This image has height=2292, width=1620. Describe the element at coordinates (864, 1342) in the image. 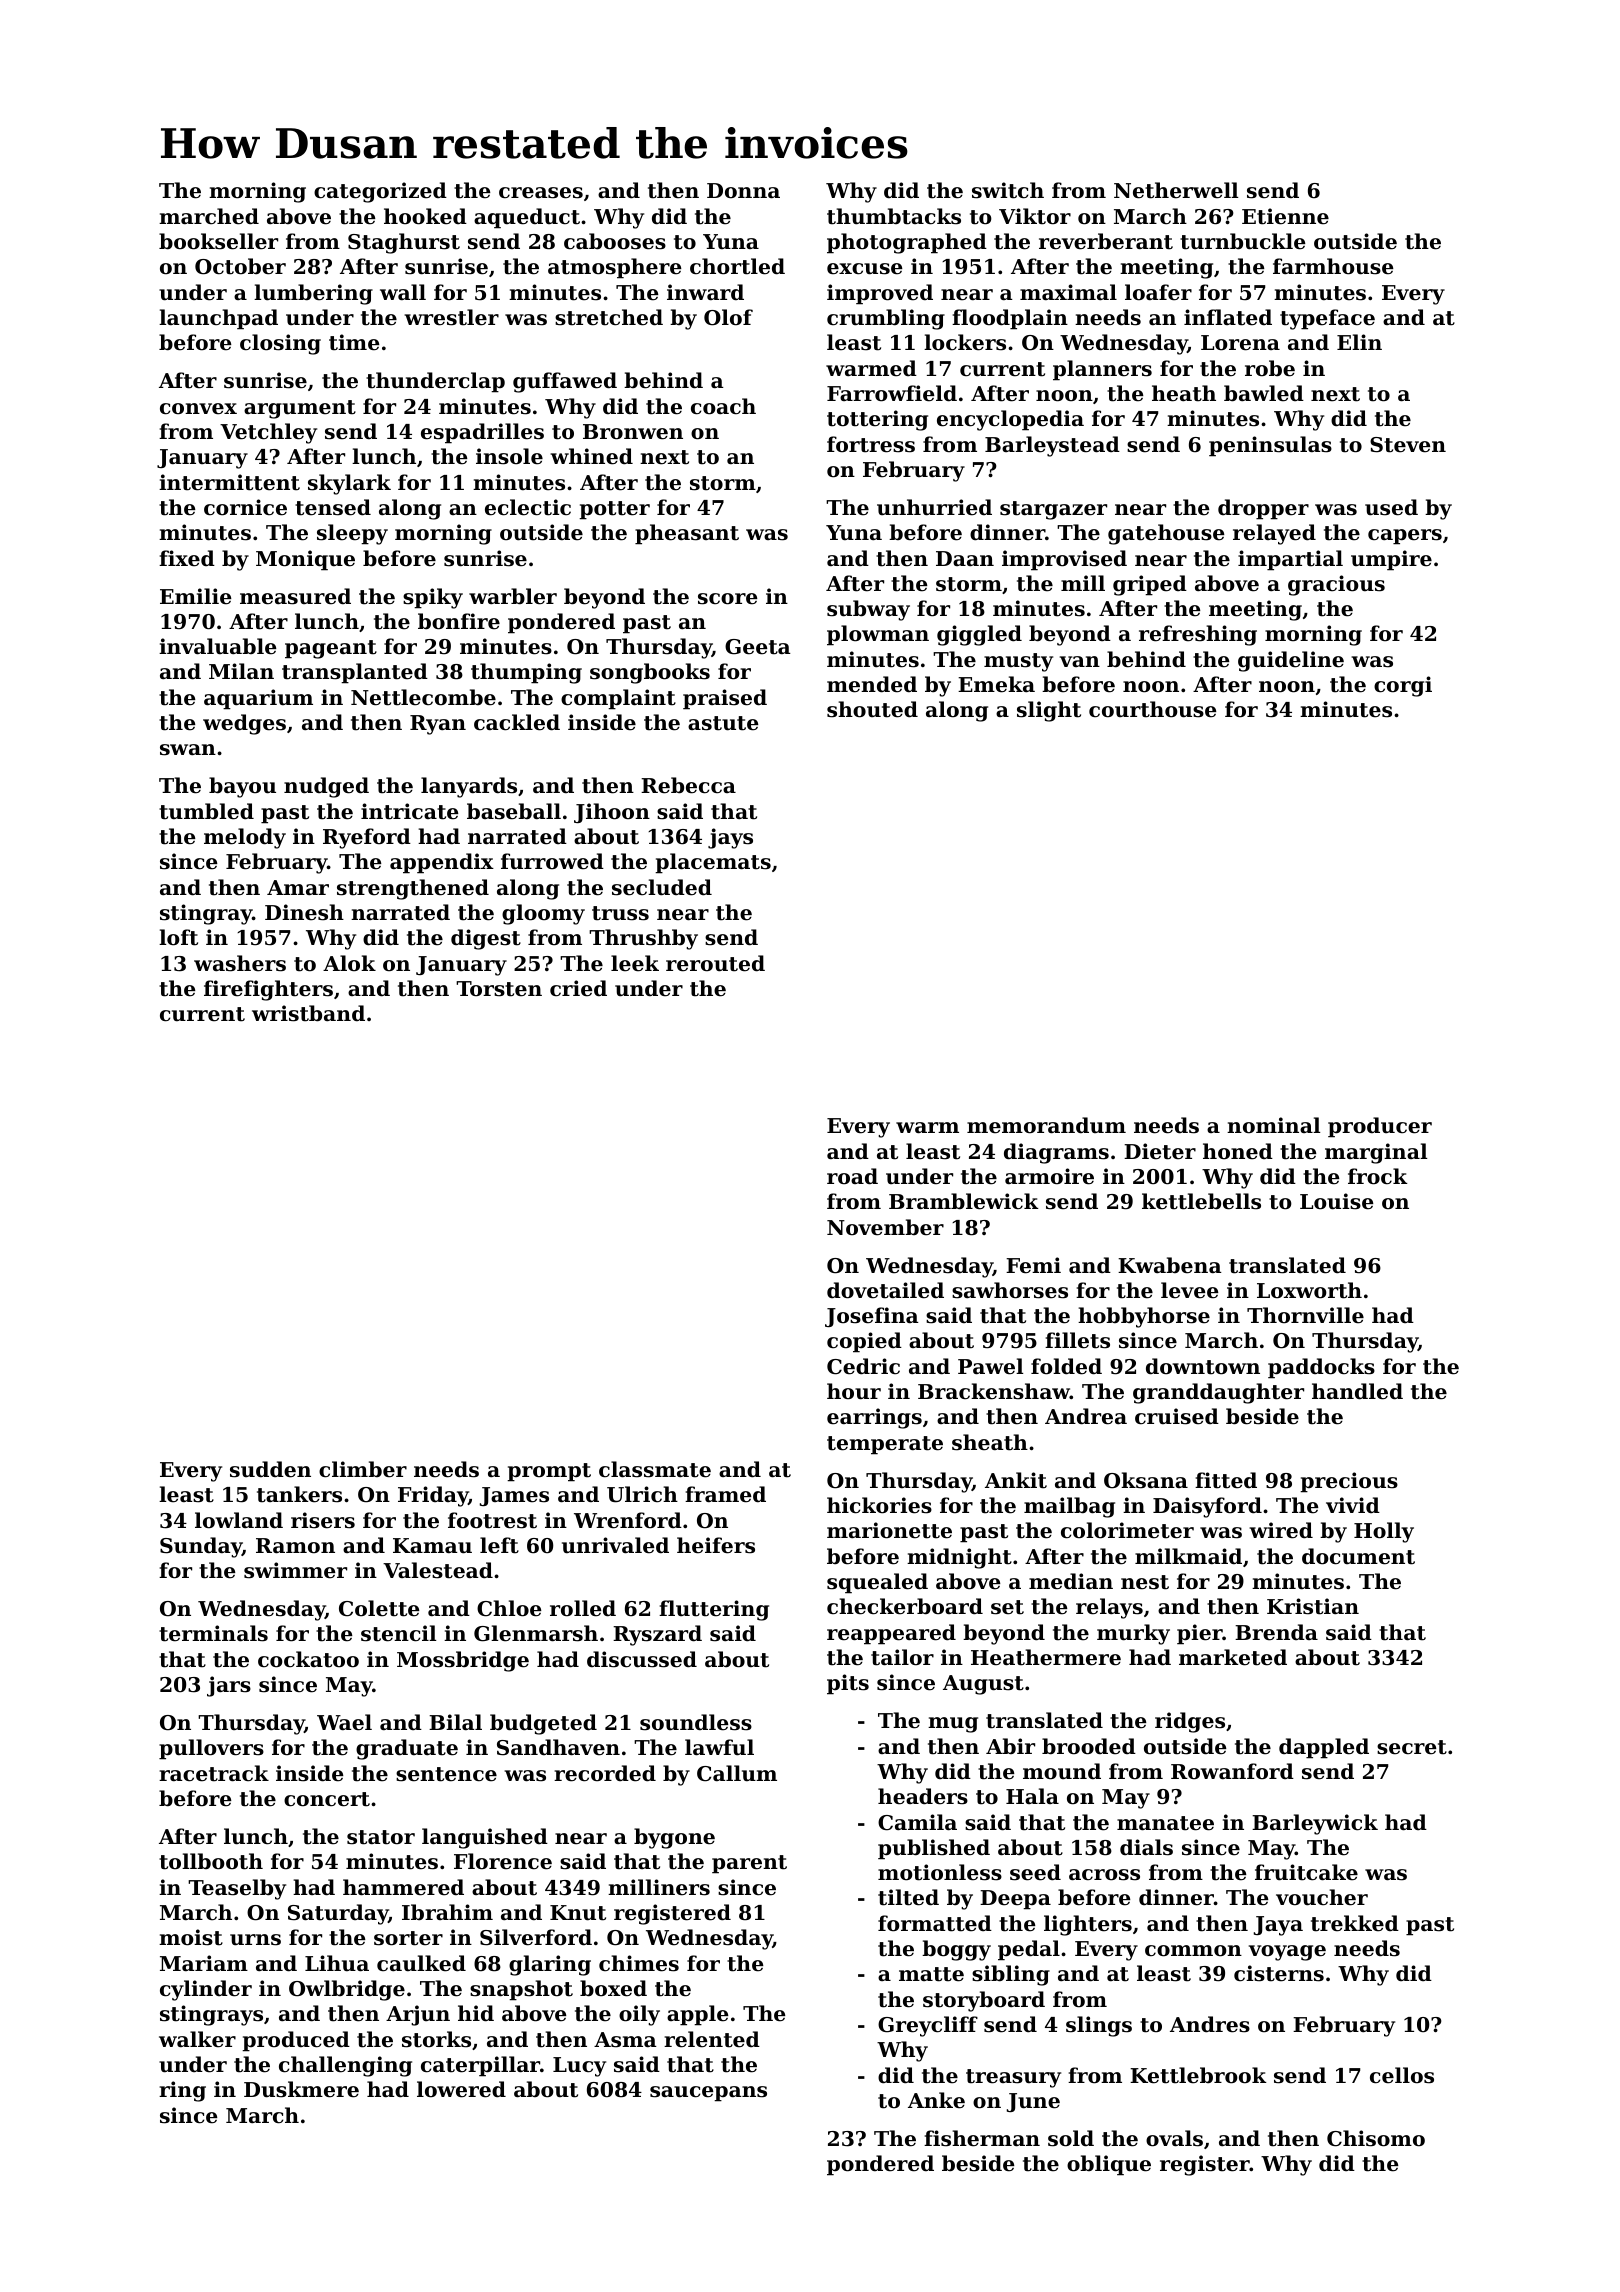

I see `copied` at that location.
